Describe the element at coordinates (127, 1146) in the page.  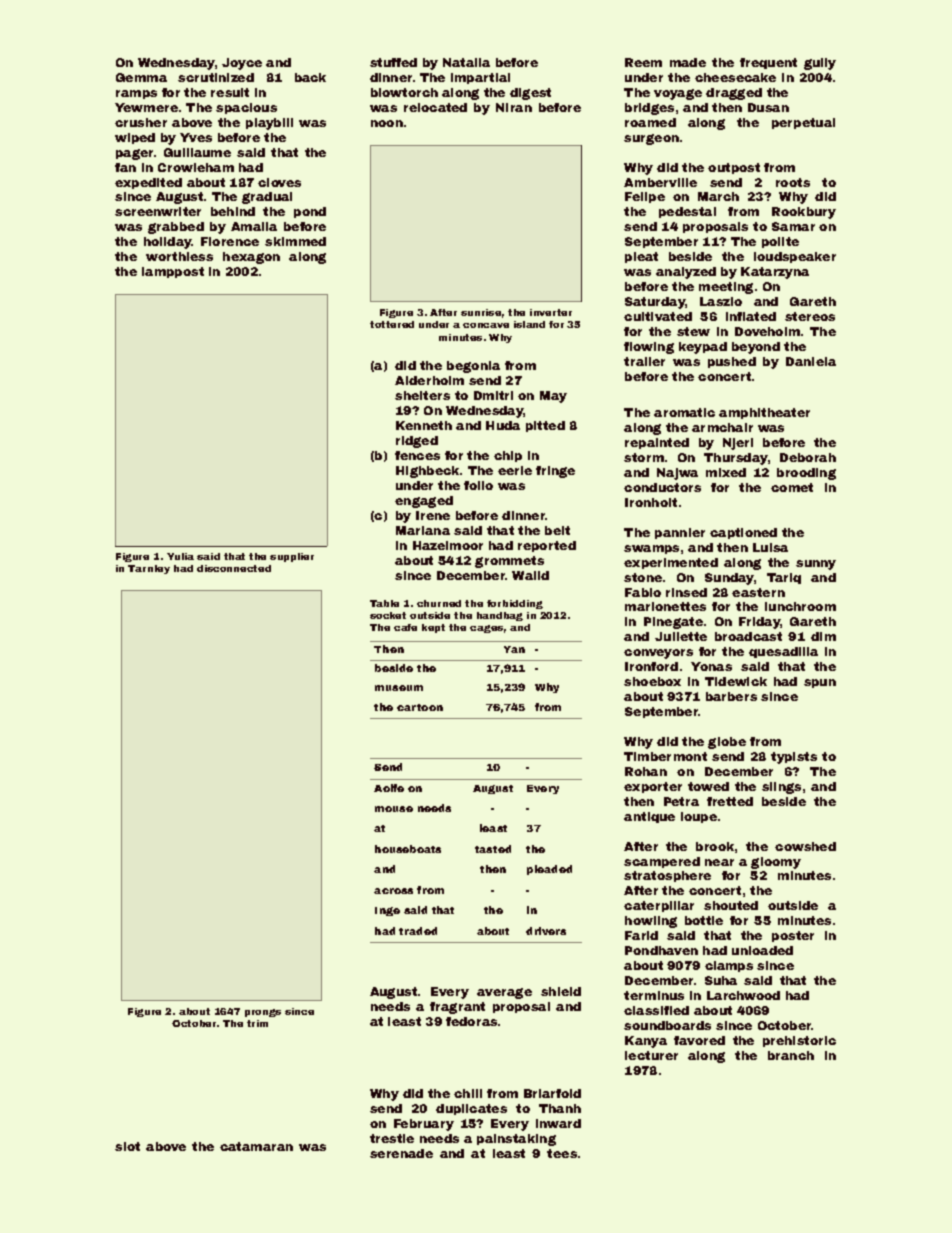
I see `slot` at that location.
